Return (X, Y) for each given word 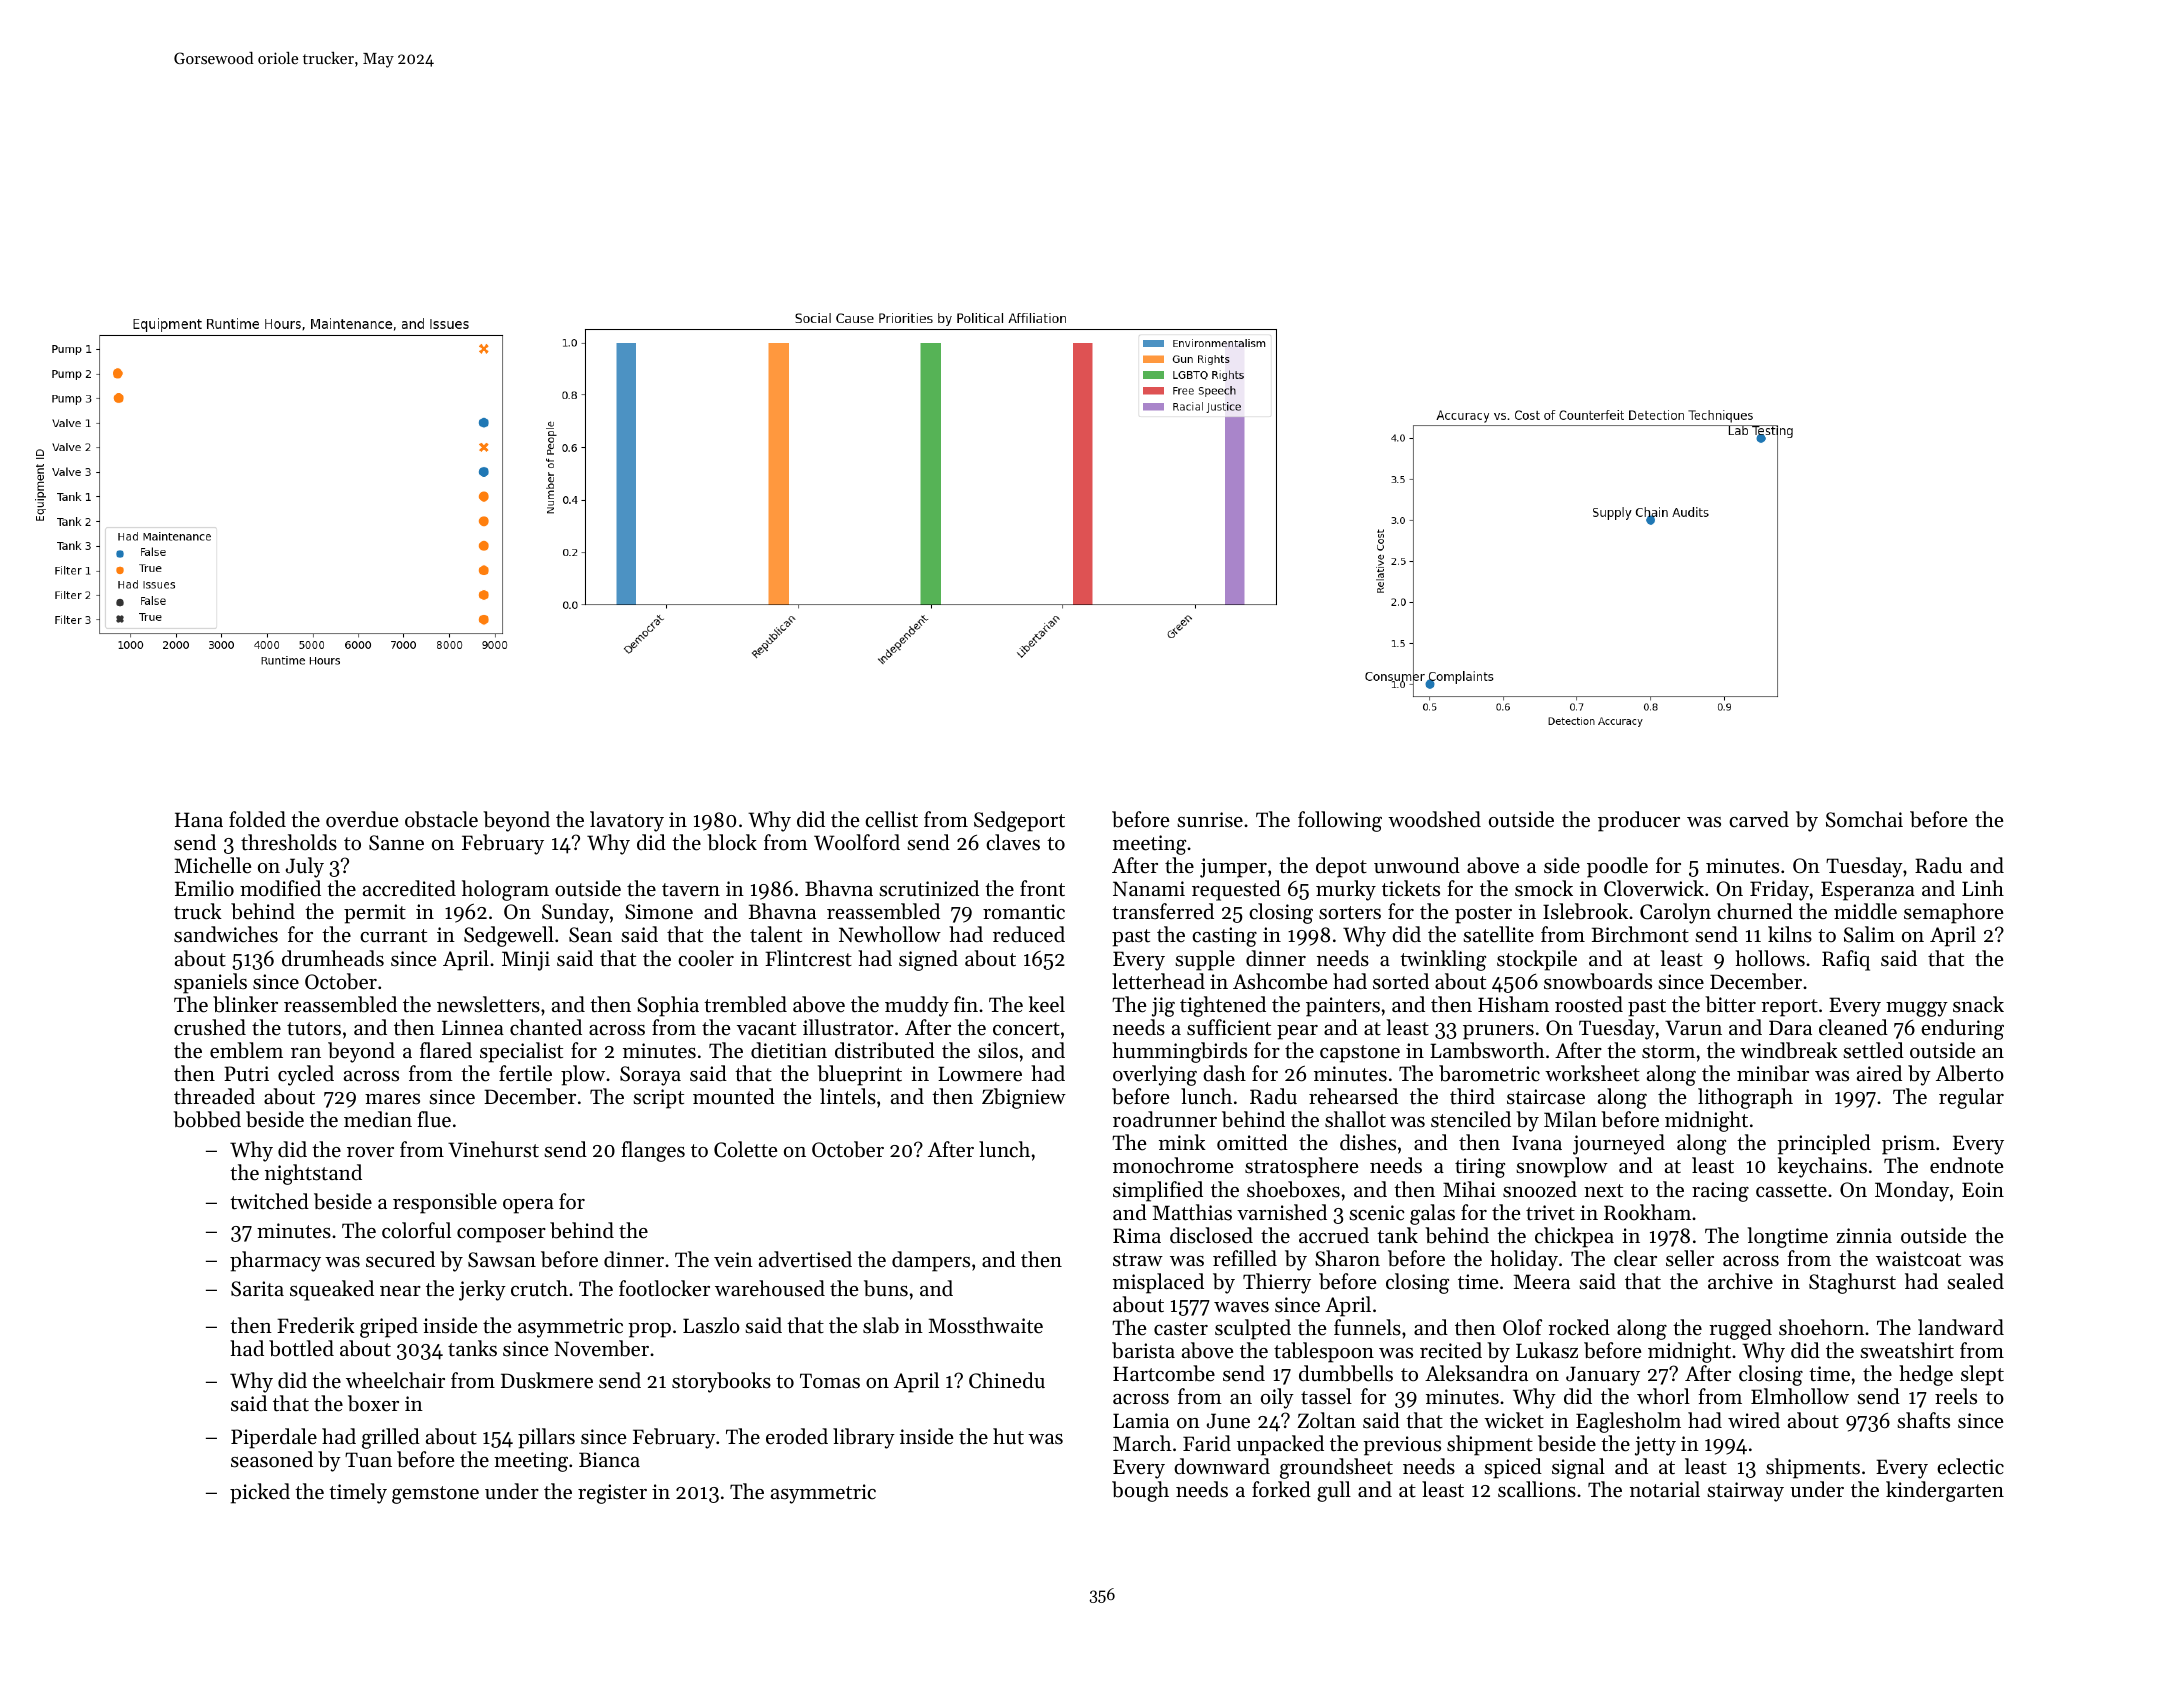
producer (1639, 821)
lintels (848, 1096)
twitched (269, 1201)
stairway (1745, 1492)
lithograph (1745, 1098)
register (612, 1494)
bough (1140, 1491)
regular (1971, 1098)
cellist (891, 819)
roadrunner (1165, 1119)
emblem (246, 1050)
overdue (362, 819)
